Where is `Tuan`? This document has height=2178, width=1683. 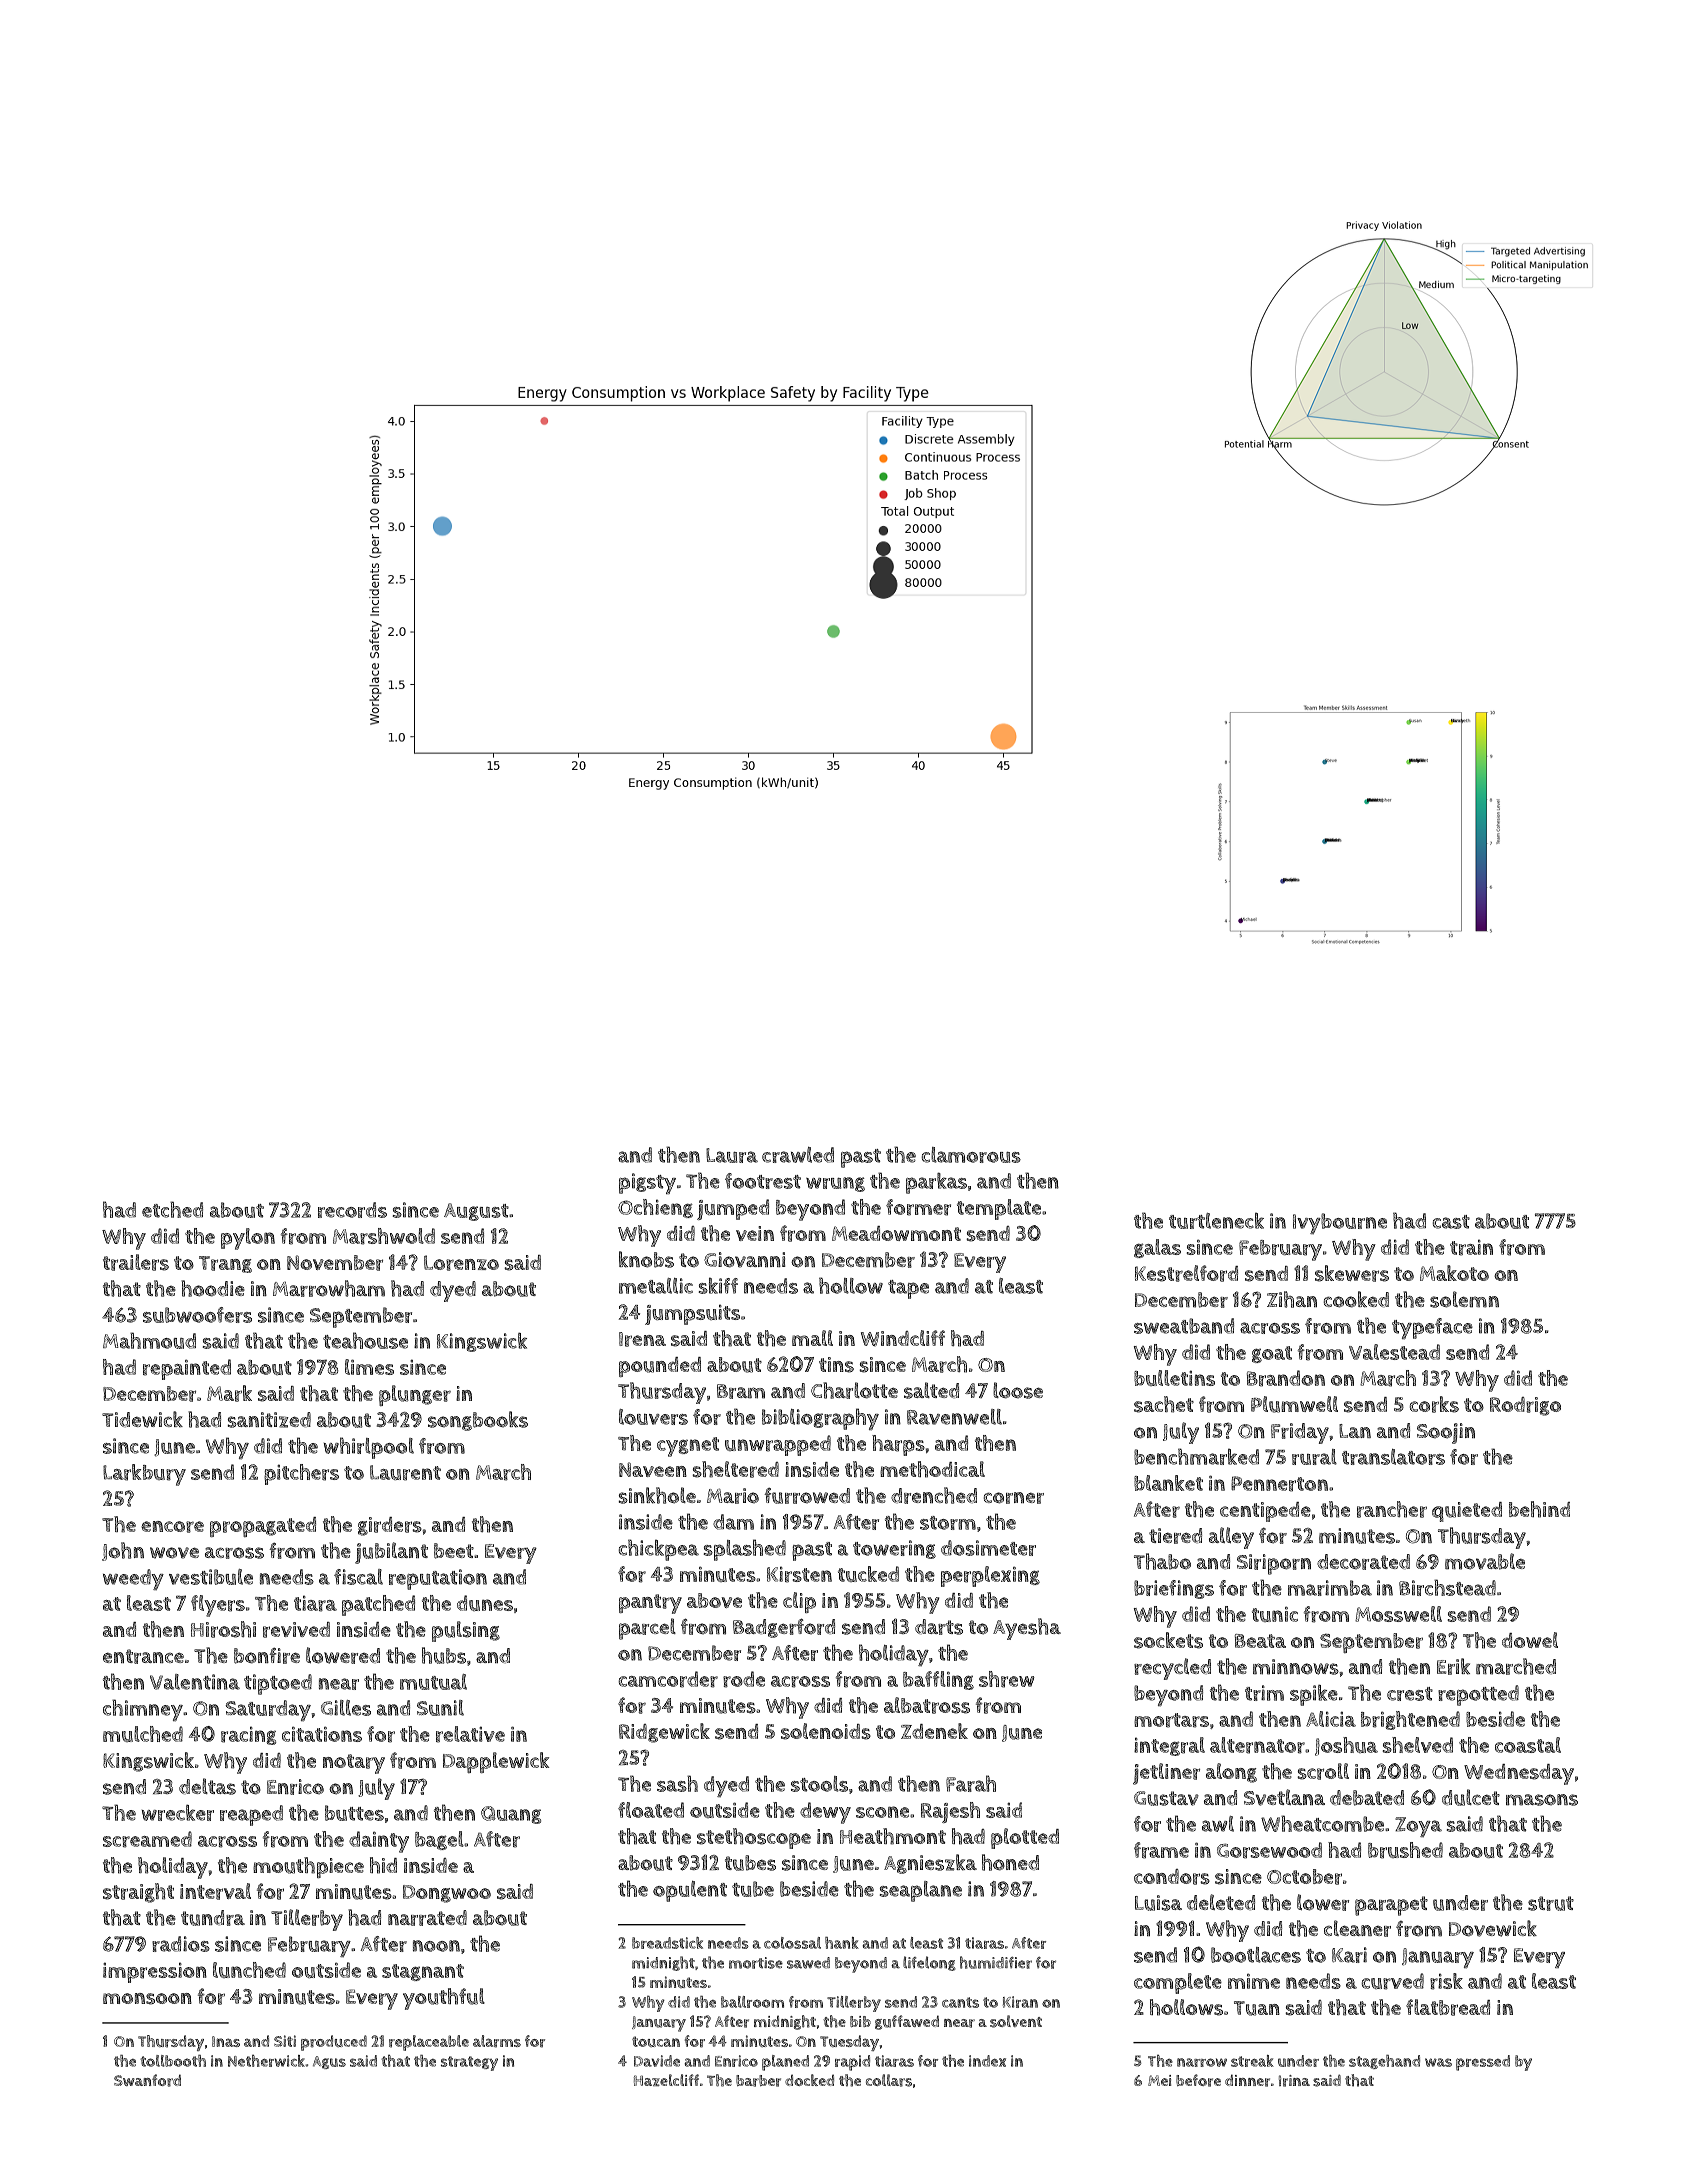
Tuan is located at coordinates (1257, 2008).
